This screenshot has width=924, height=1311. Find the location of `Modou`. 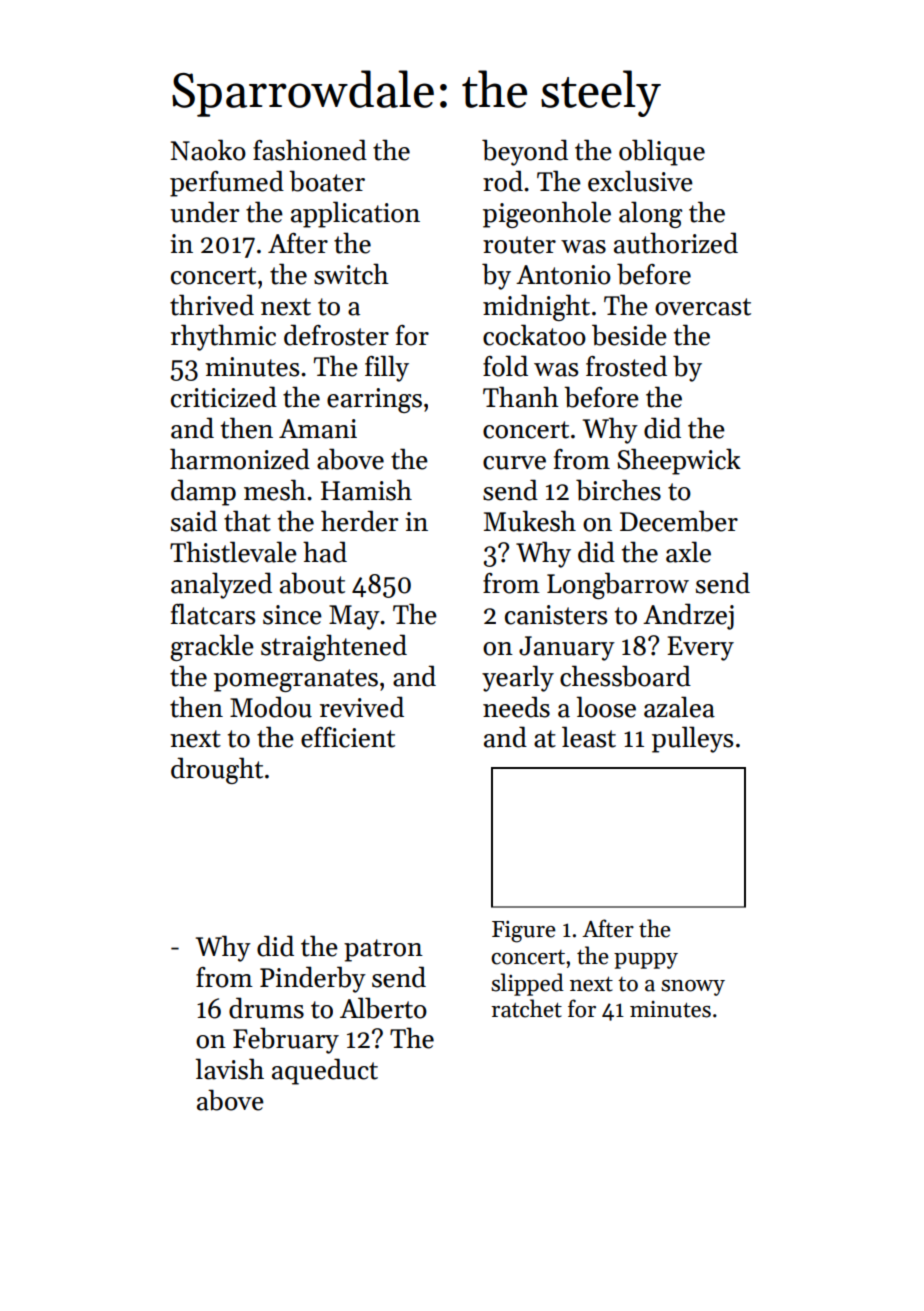

Modou is located at coordinates (271, 707).
